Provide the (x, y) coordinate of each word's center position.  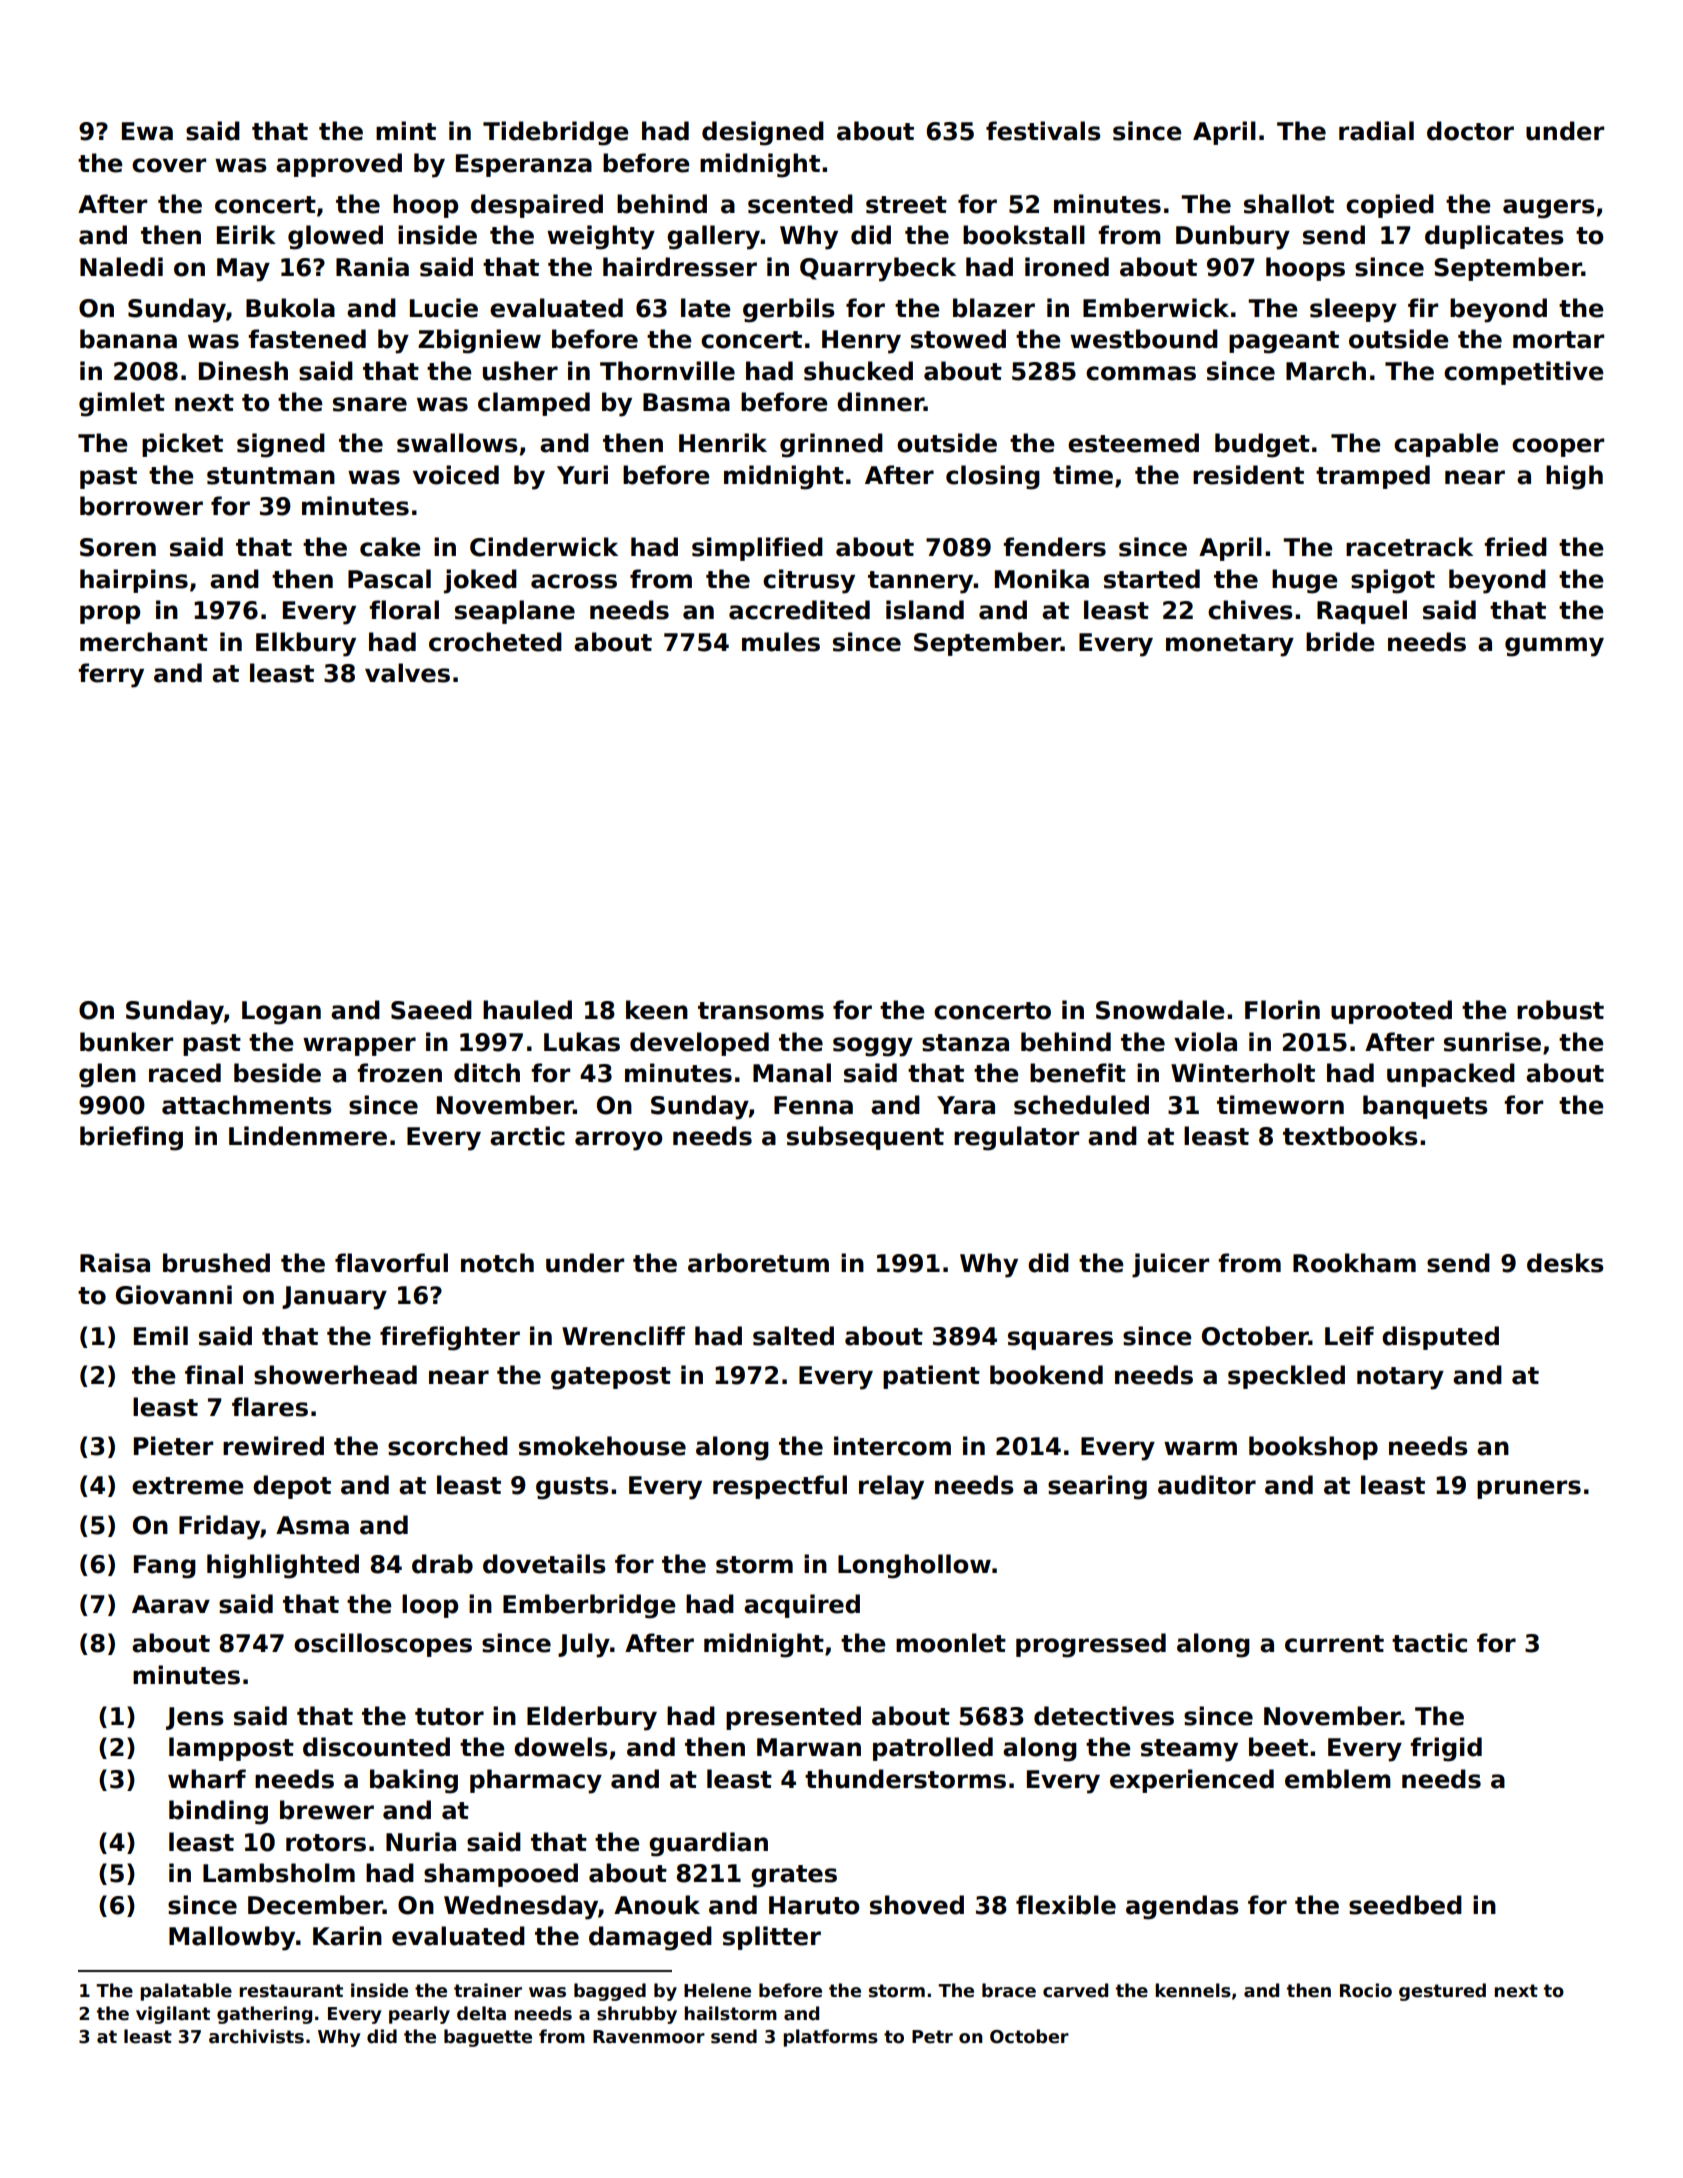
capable (1446, 445)
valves (407, 673)
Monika (1042, 579)
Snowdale (1160, 1010)
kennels (1193, 1990)
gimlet (122, 404)
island (925, 610)
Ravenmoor (649, 2037)
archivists (256, 2036)
